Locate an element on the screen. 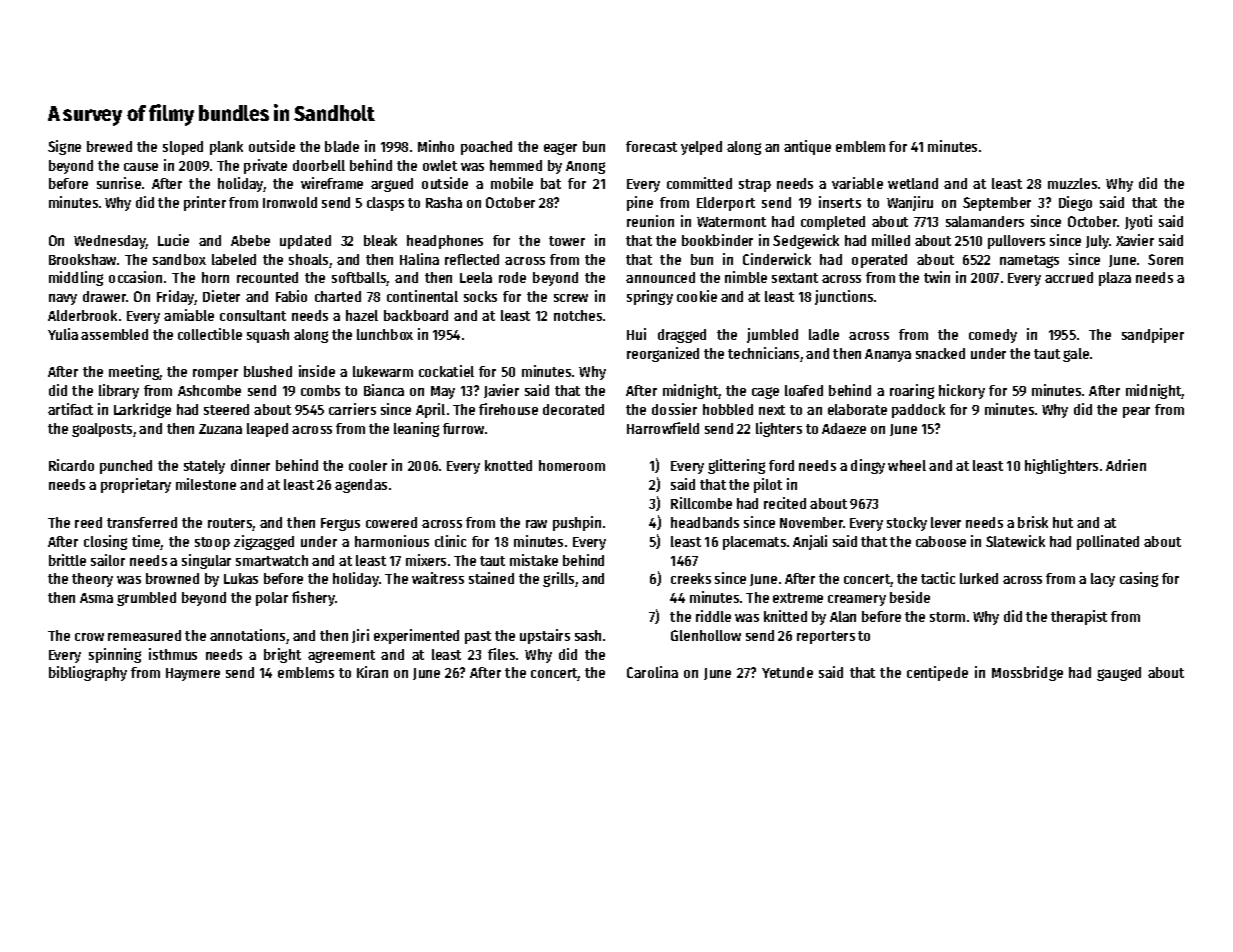  pullovers is located at coordinates (1016, 242).
